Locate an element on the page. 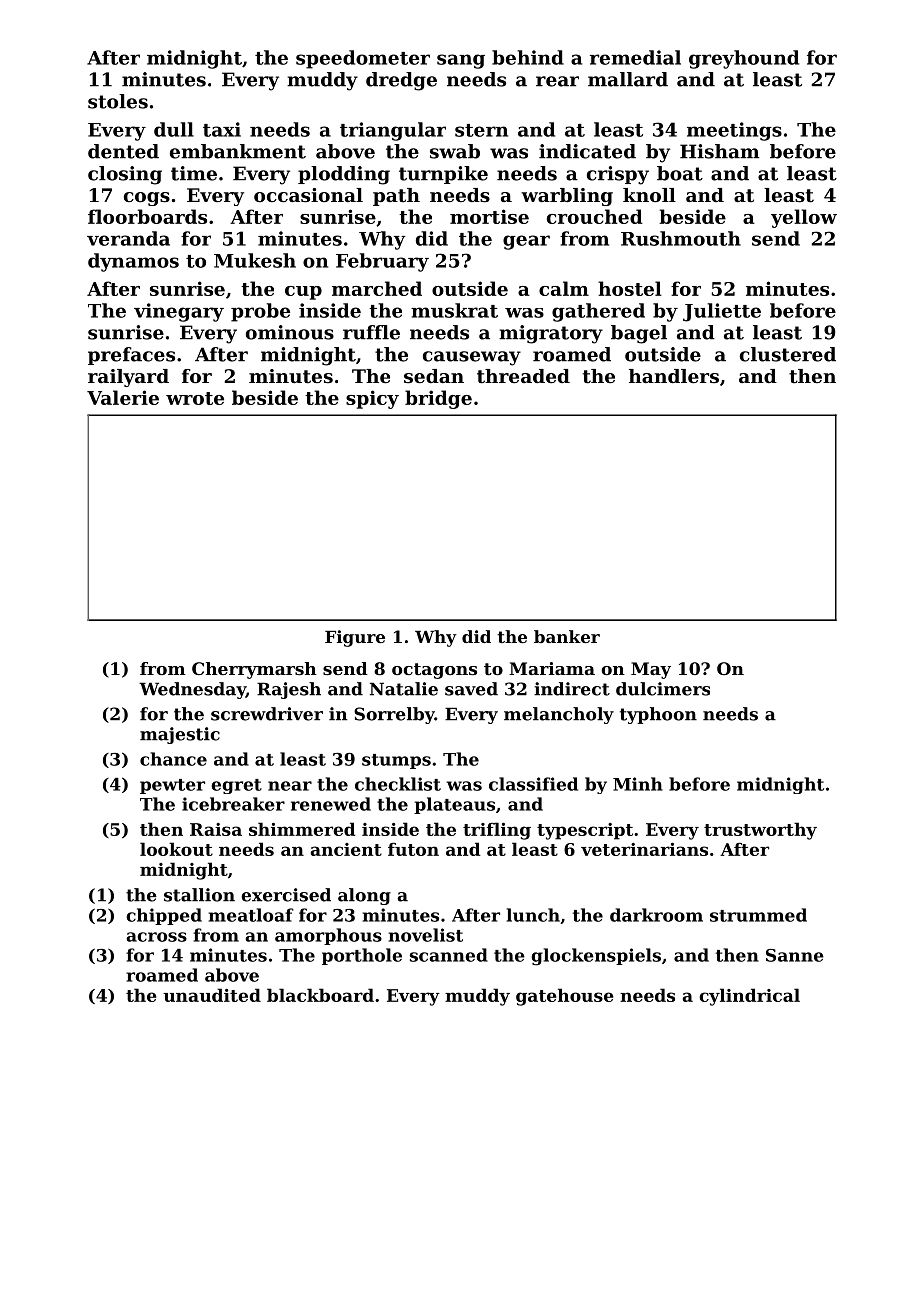 Image resolution: width=924 pixels, height=1308 pixels. Juliette is located at coordinates (722, 312).
